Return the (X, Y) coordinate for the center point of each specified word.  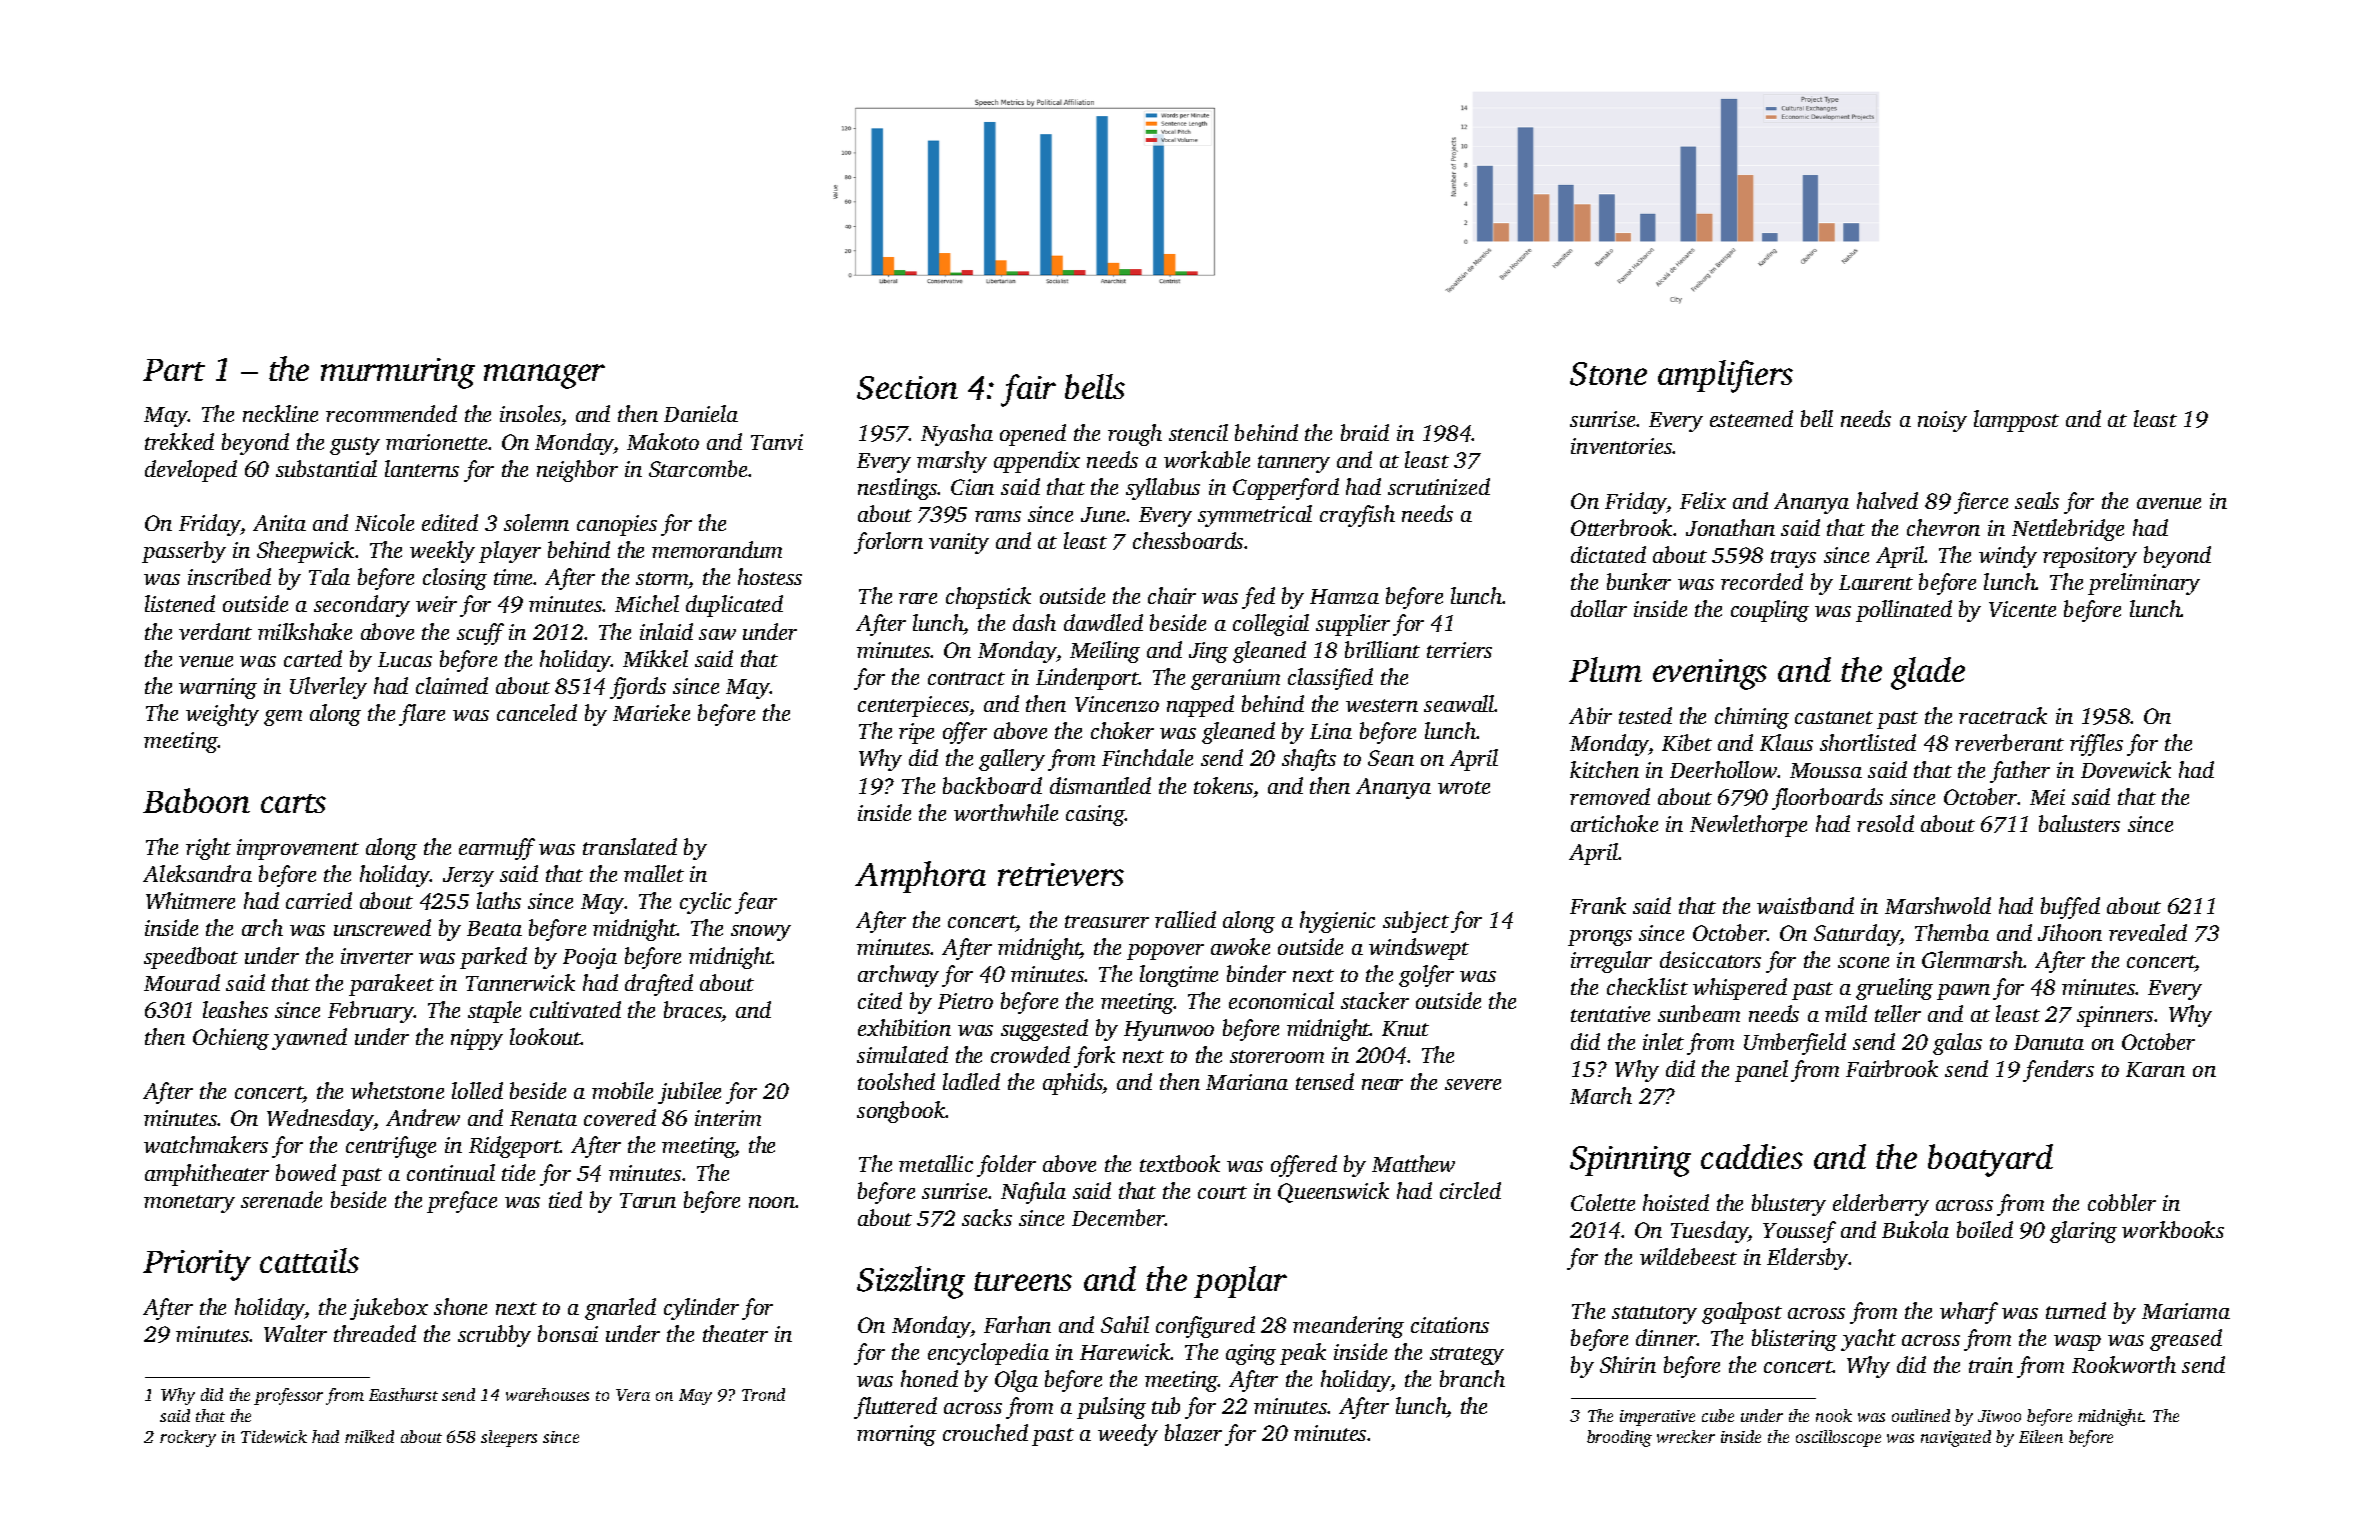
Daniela (701, 413)
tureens (1023, 1281)
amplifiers (1725, 376)
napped (1200, 706)
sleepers (509, 1438)
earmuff (497, 849)
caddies (1752, 1156)
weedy (1128, 1435)
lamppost (2016, 421)
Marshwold (1938, 905)
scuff (480, 634)
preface (462, 1202)
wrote (1464, 787)
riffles (2096, 745)
